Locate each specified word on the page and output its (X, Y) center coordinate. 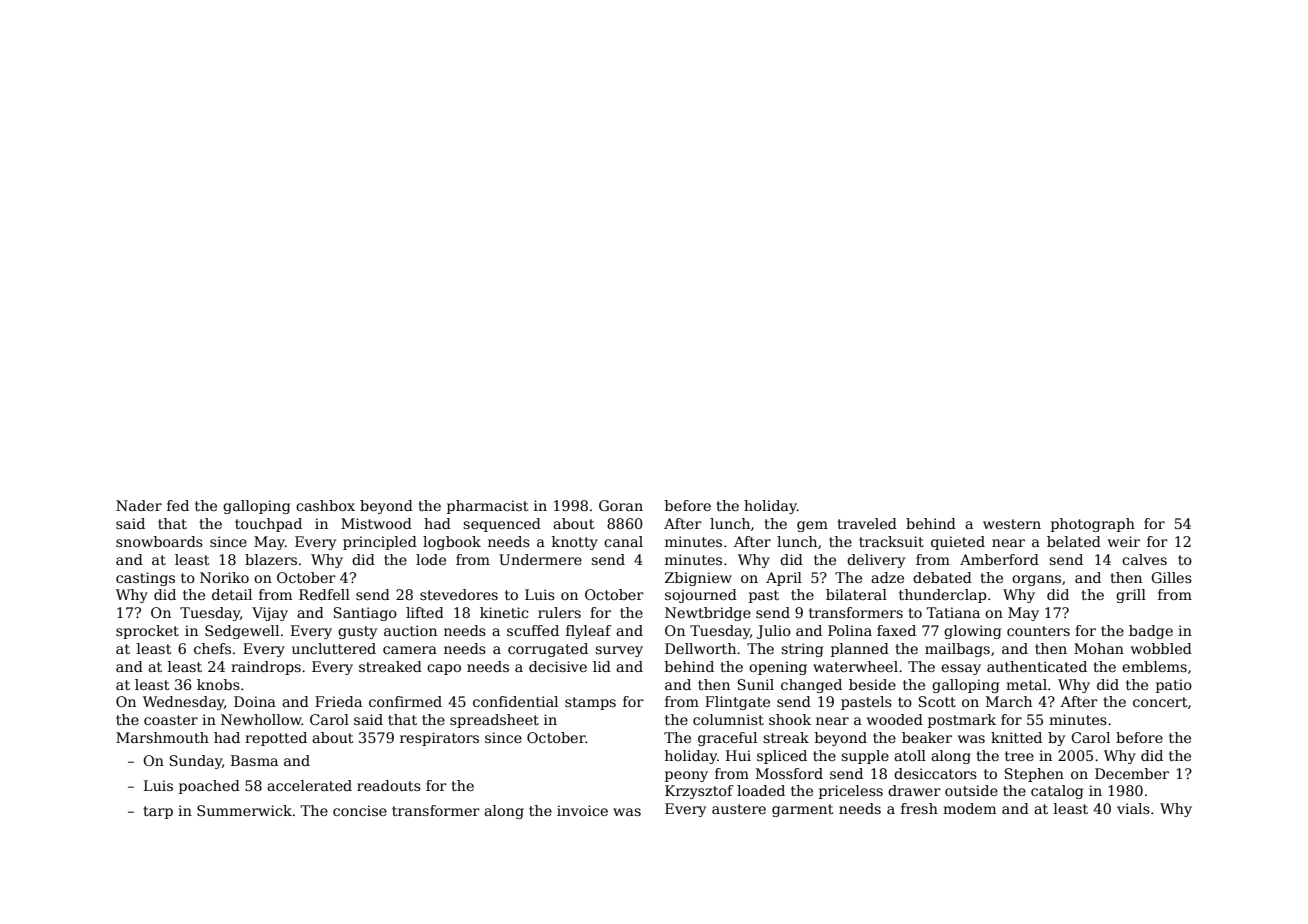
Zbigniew (698, 579)
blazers (271, 559)
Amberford (999, 559)
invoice (582, 810)
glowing (972, 632)
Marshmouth (162, 737)
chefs (212, 648)
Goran (621, 505)
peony (686, 776)
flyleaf (588, 632)
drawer (914, 790)
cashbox (325, 505)
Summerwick (244, 810)
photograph (1093, 525)
